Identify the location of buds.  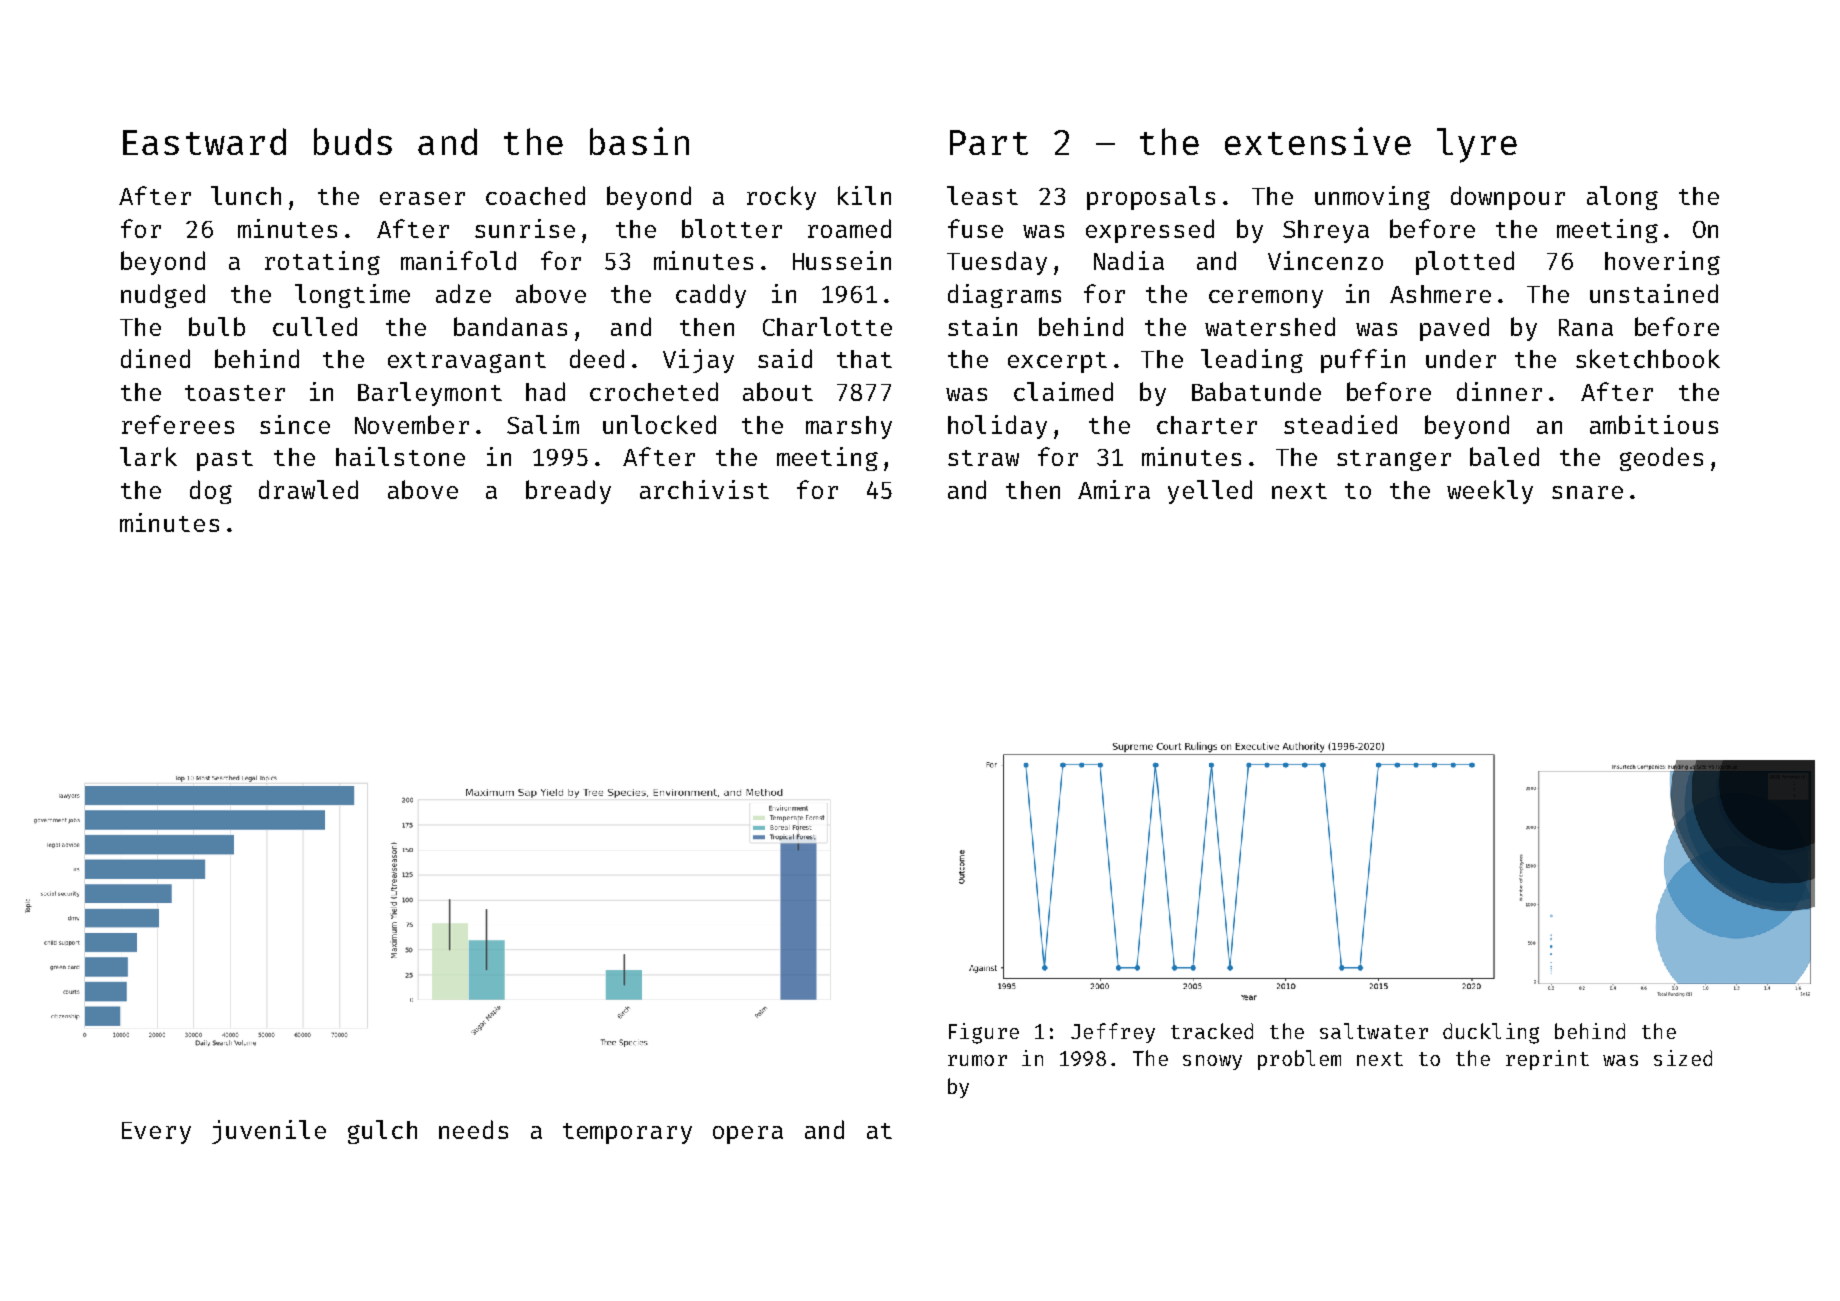
(353, 141).
